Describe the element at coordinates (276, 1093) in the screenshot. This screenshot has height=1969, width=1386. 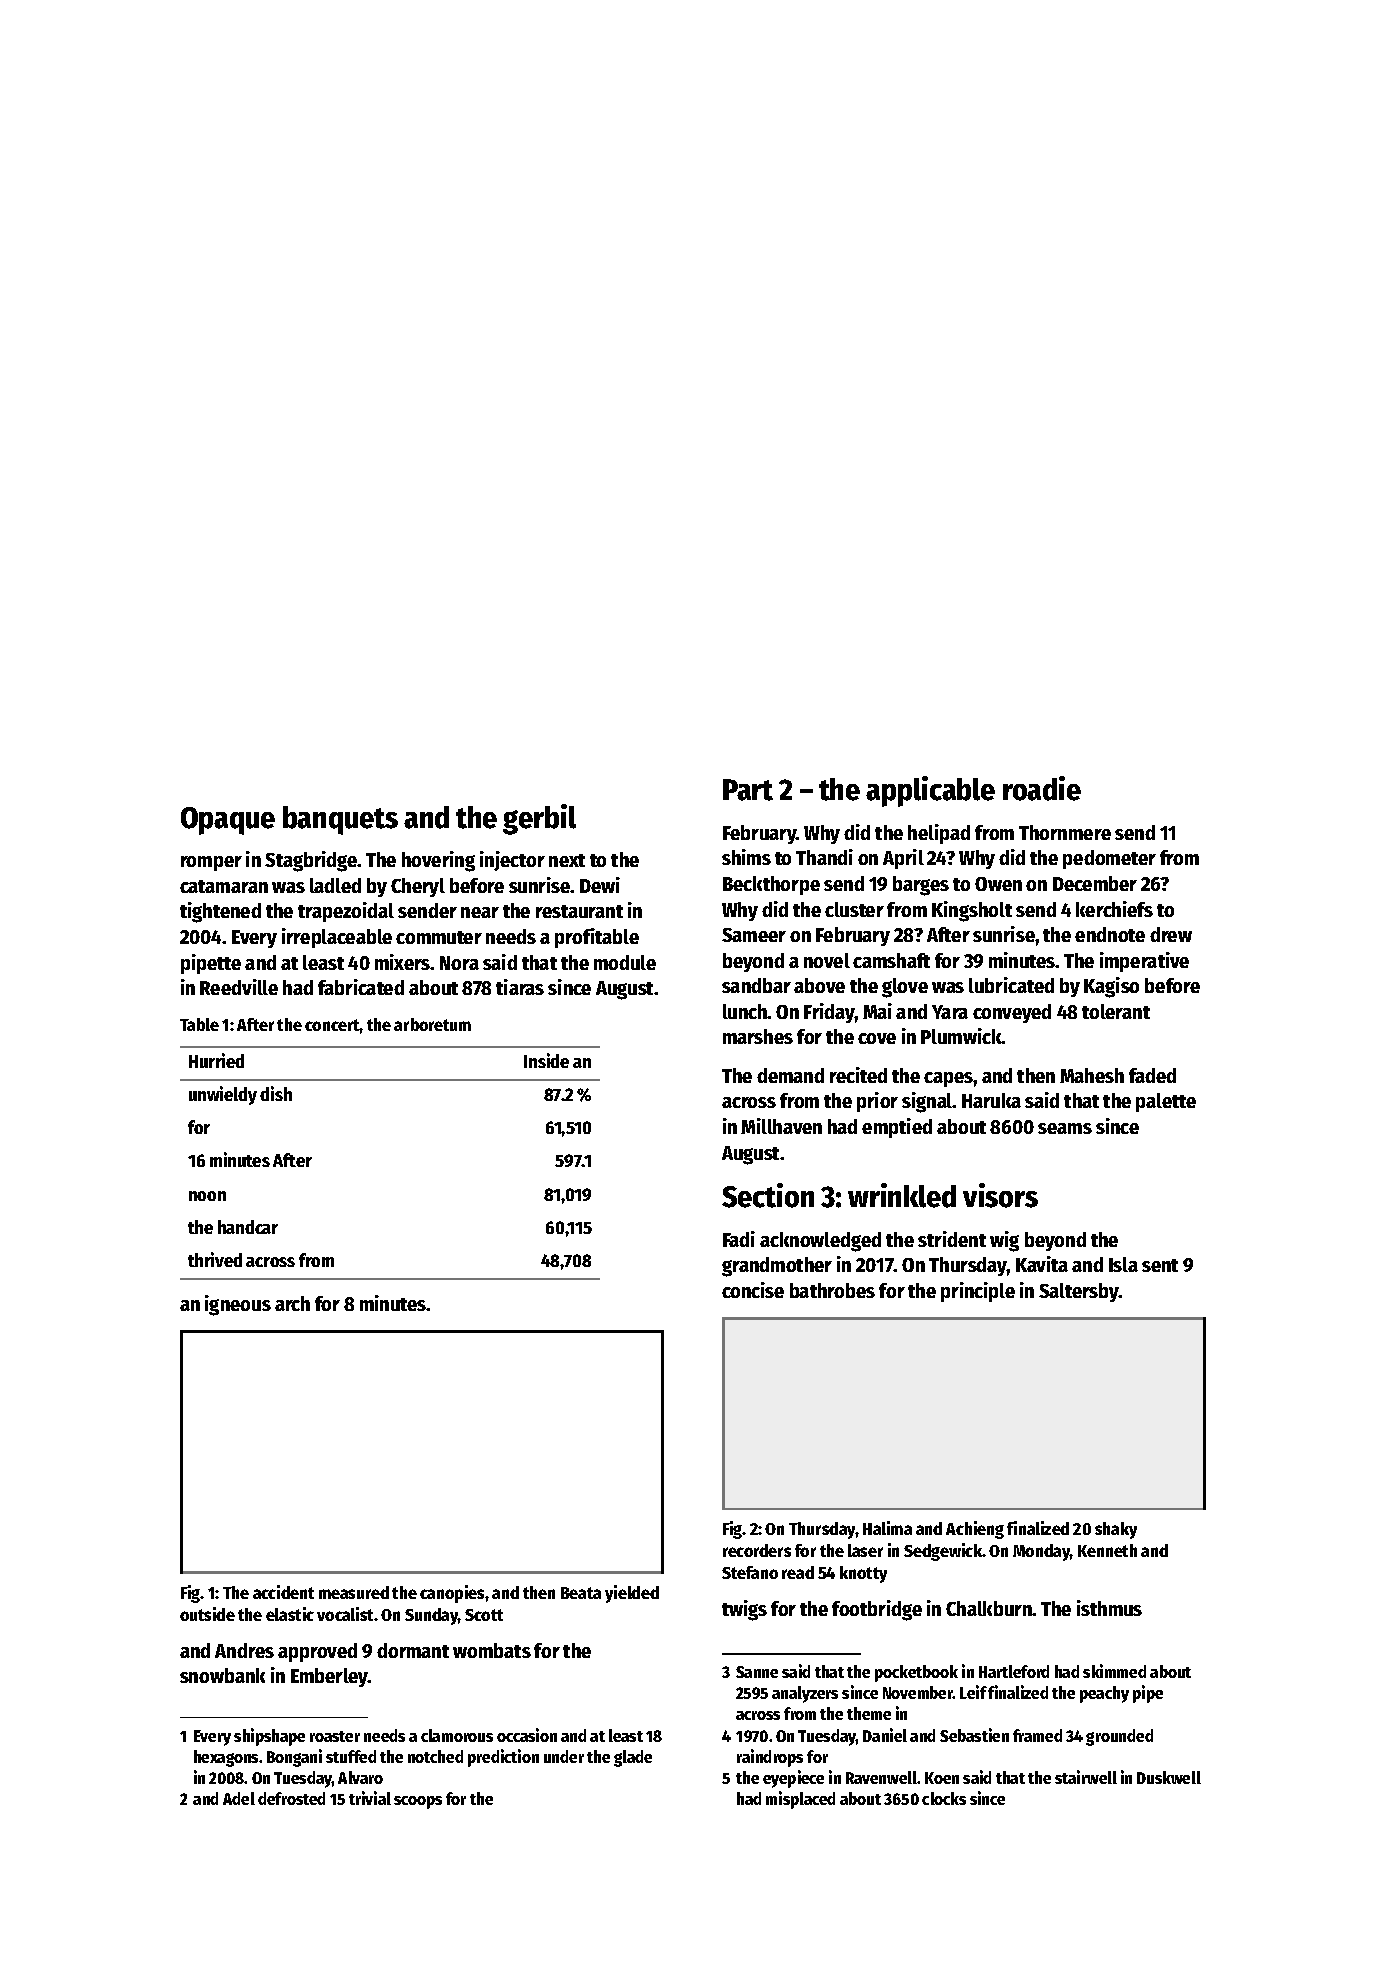
I see `dish` at that location.
